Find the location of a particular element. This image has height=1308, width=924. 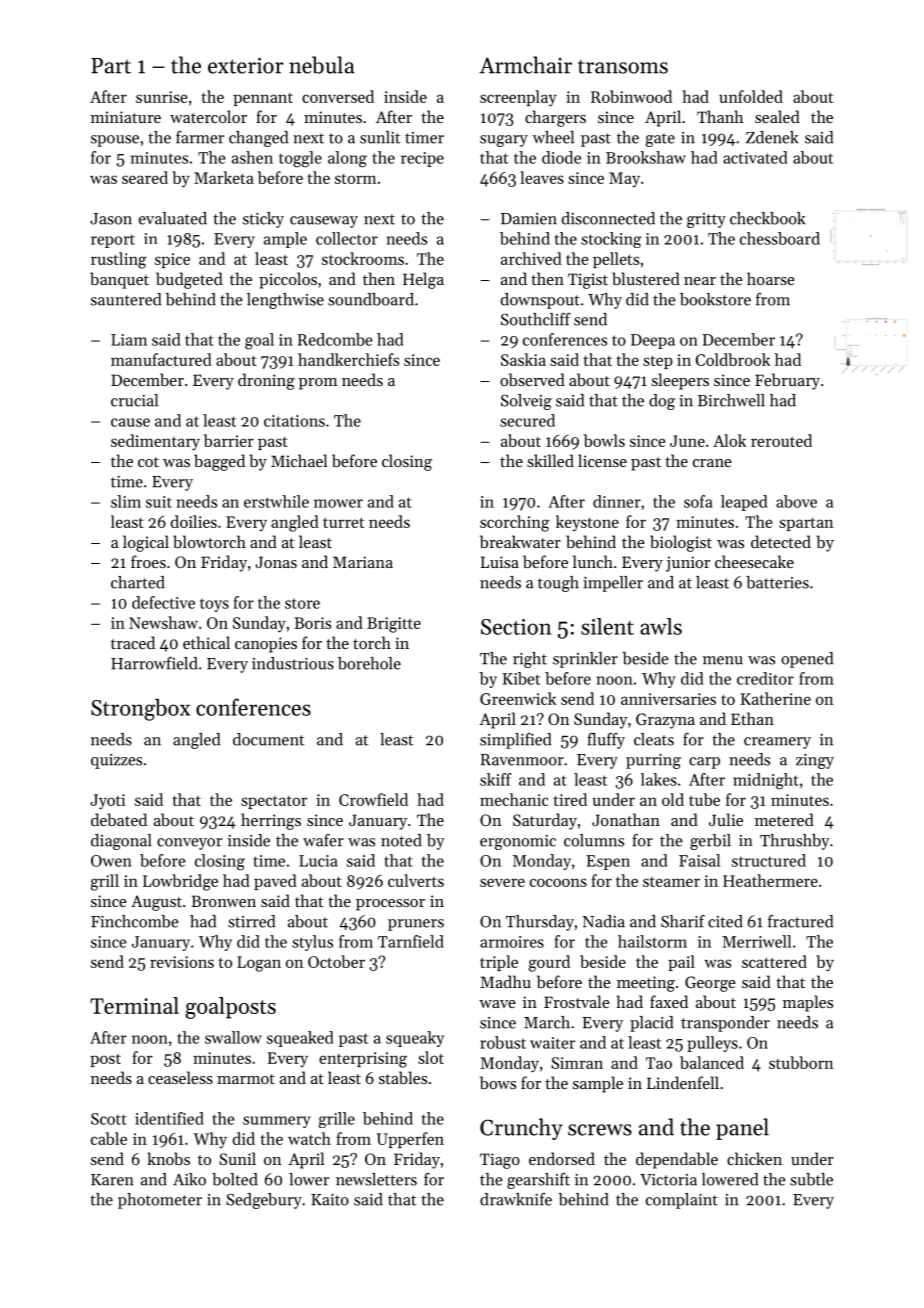

exterior is located at coordinates (245, 65).
